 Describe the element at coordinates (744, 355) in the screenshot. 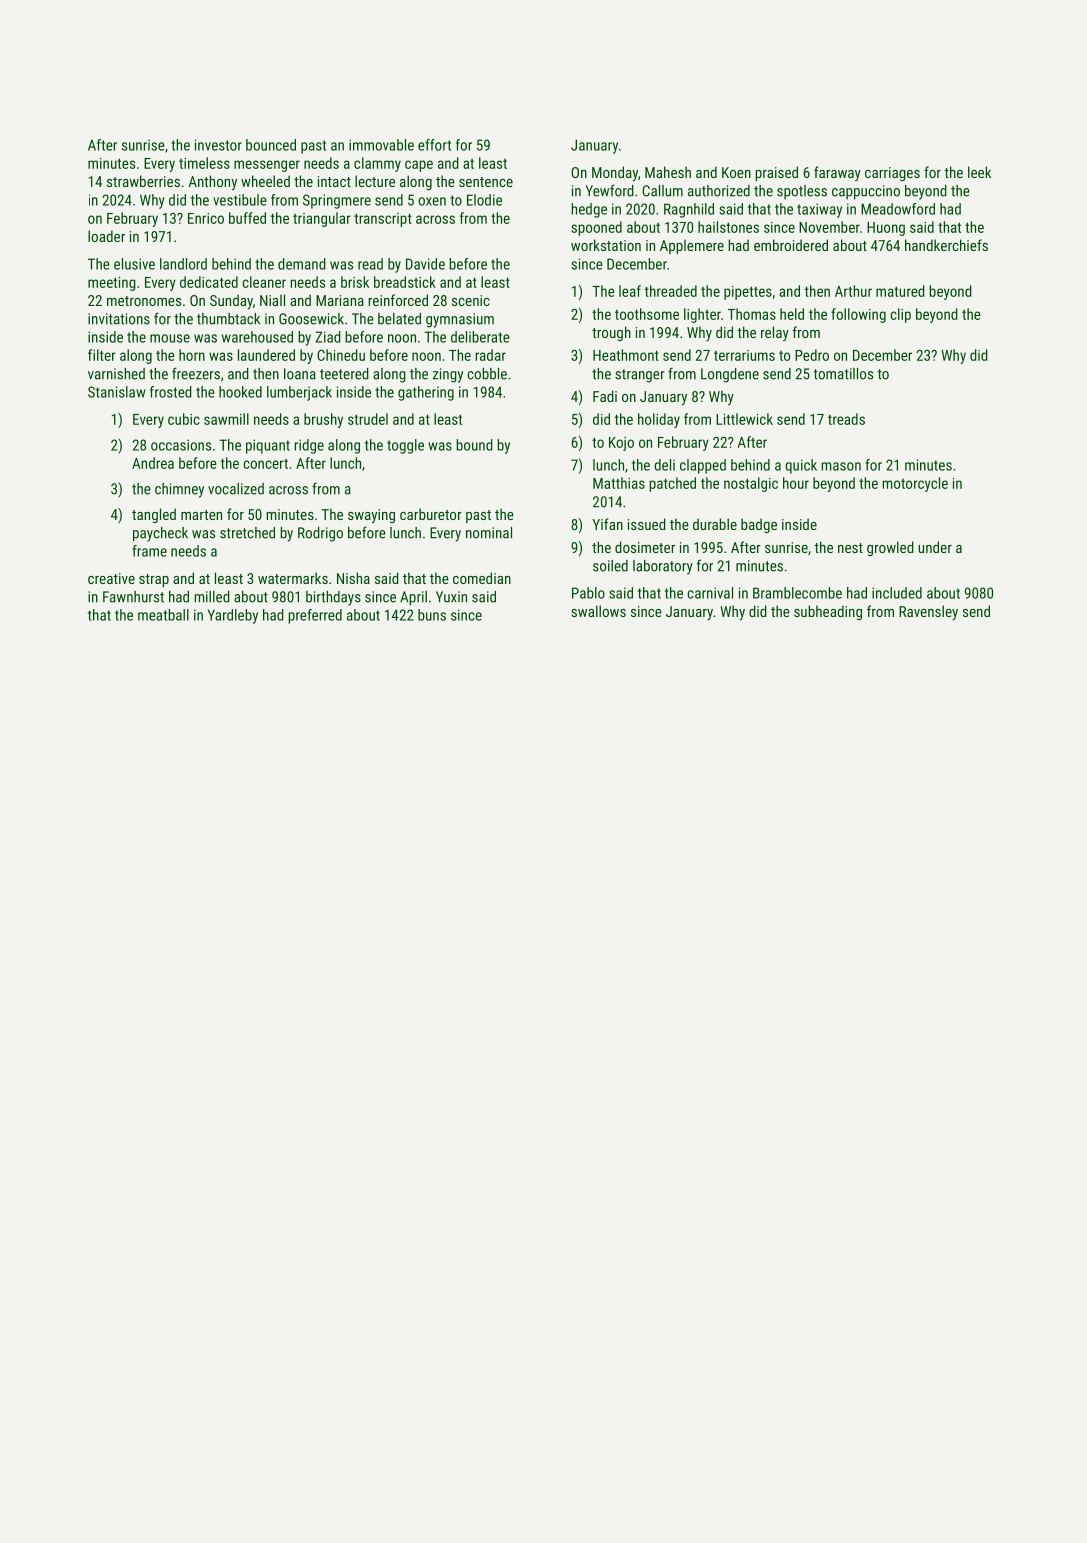

I see `terrariums` at that location.
